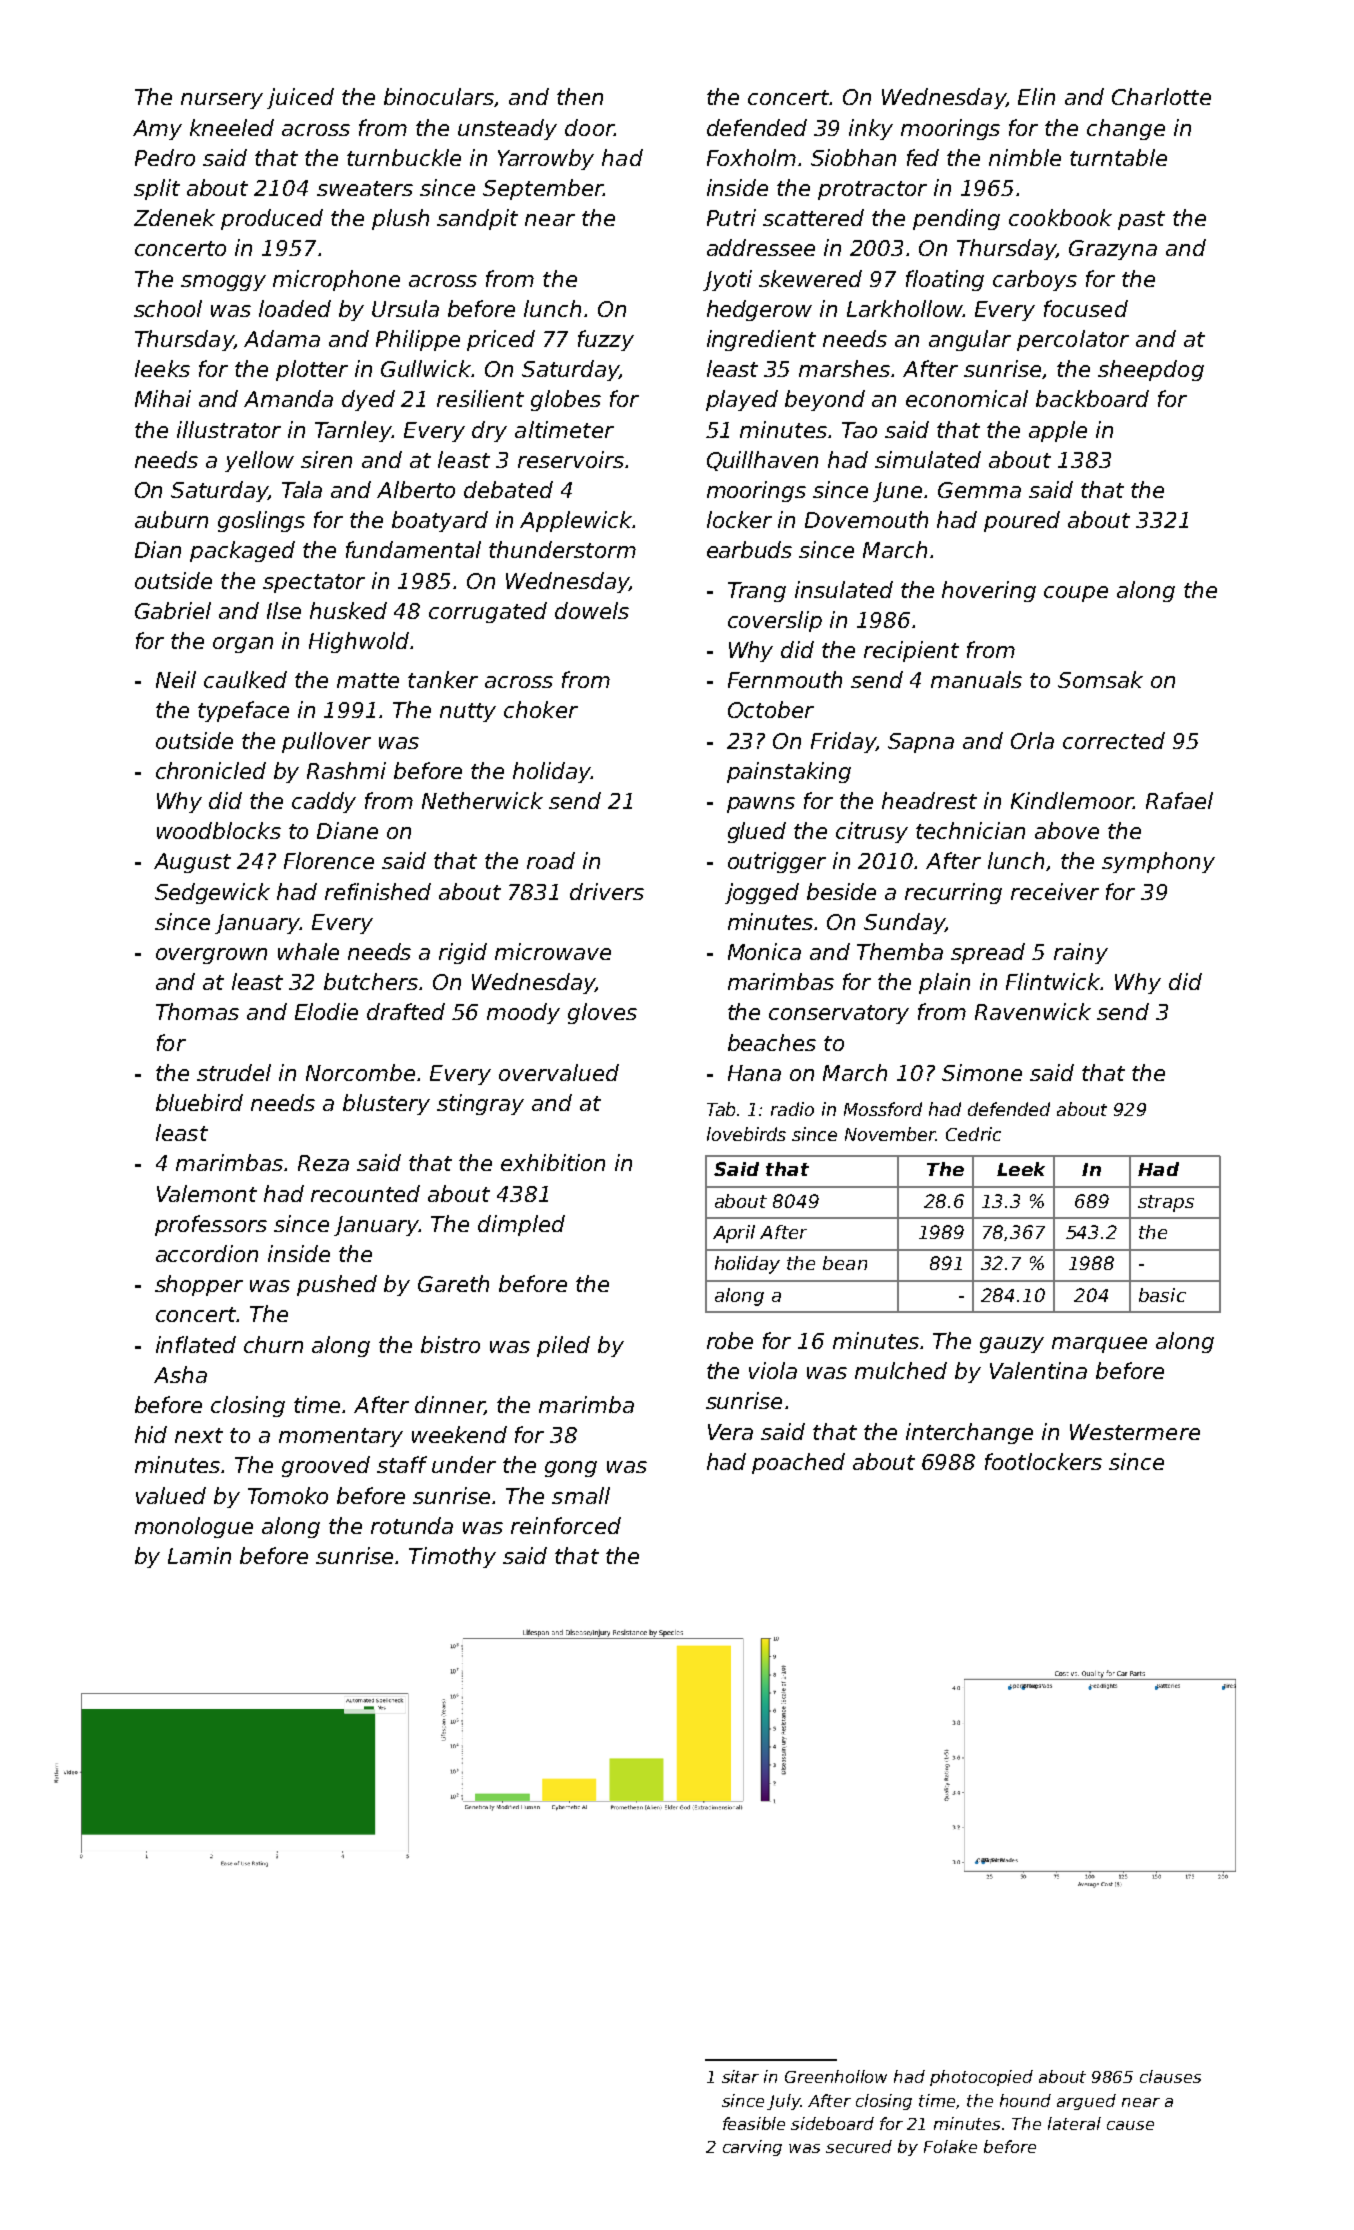 This screenshot has height=2230, width=1354. What do you see at coordinates (329, 860) in the screenshot?
I see `Florence` at bounding box center [329, 860].
